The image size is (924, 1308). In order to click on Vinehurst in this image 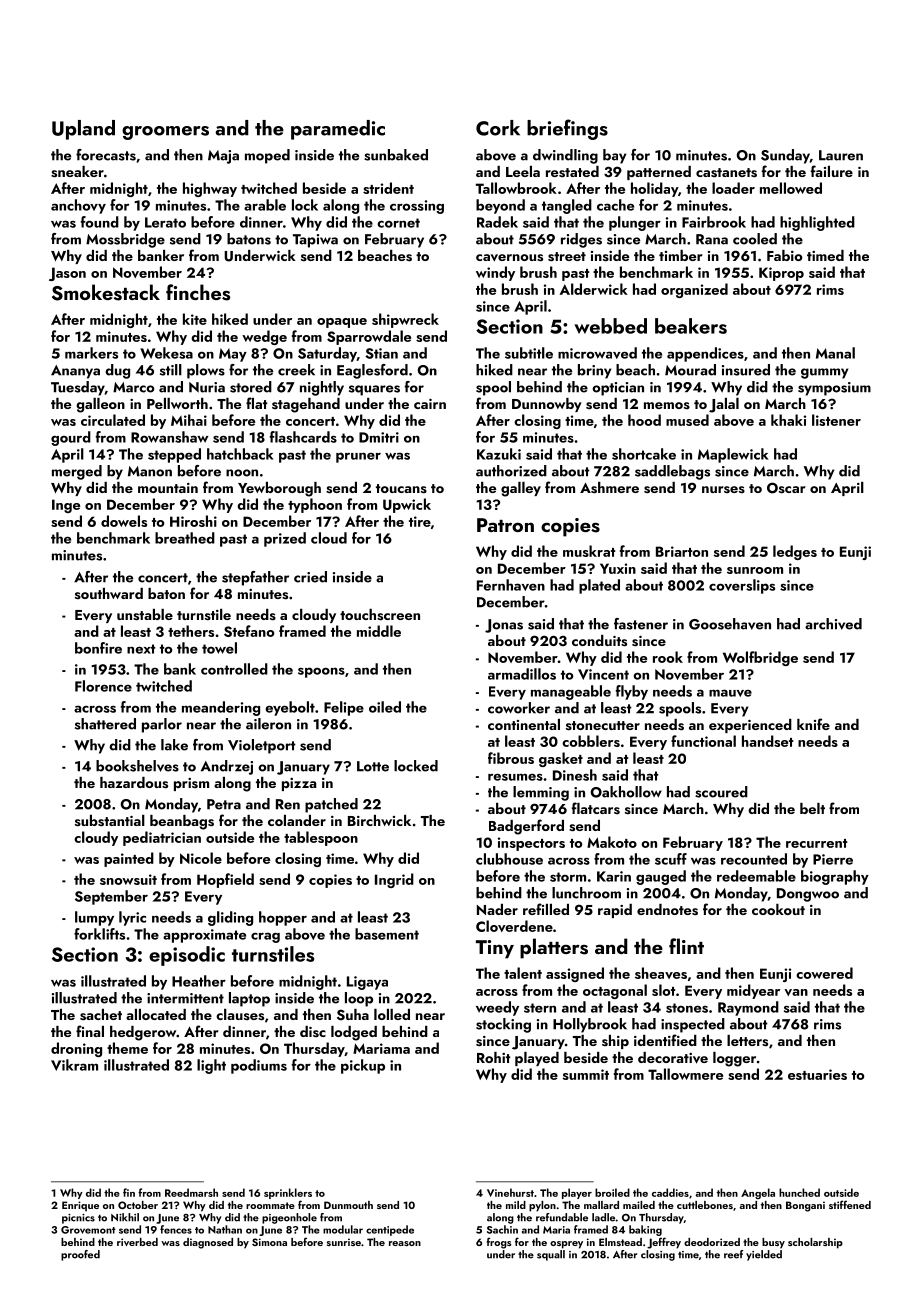, I will do `click(510, 1192)`.
